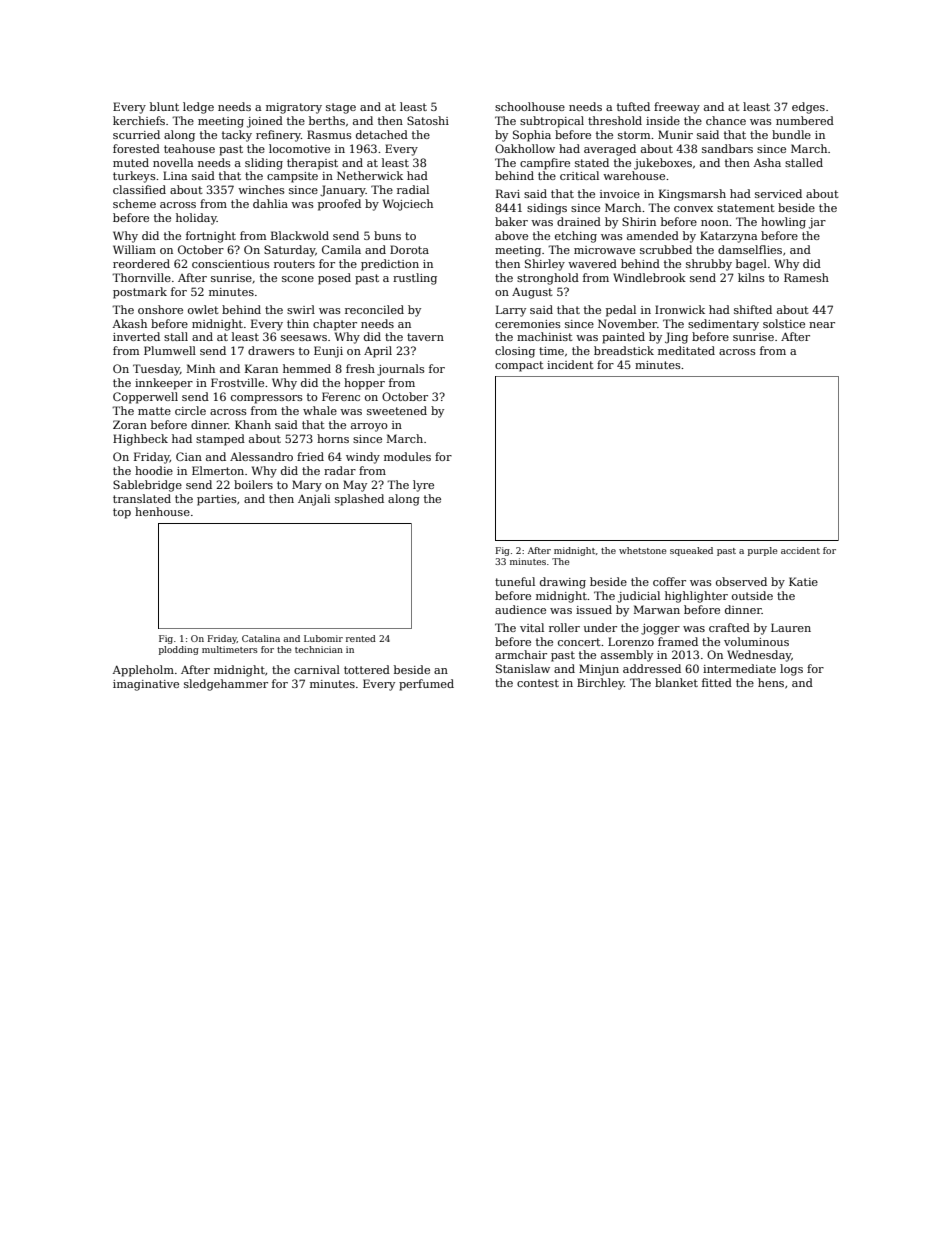 Image resolution: width=952 pixels, height=1233 pixels. What do you see at coordinates (179, 650) in the page?
I see `plodding` at bounding box center [179, 650].
